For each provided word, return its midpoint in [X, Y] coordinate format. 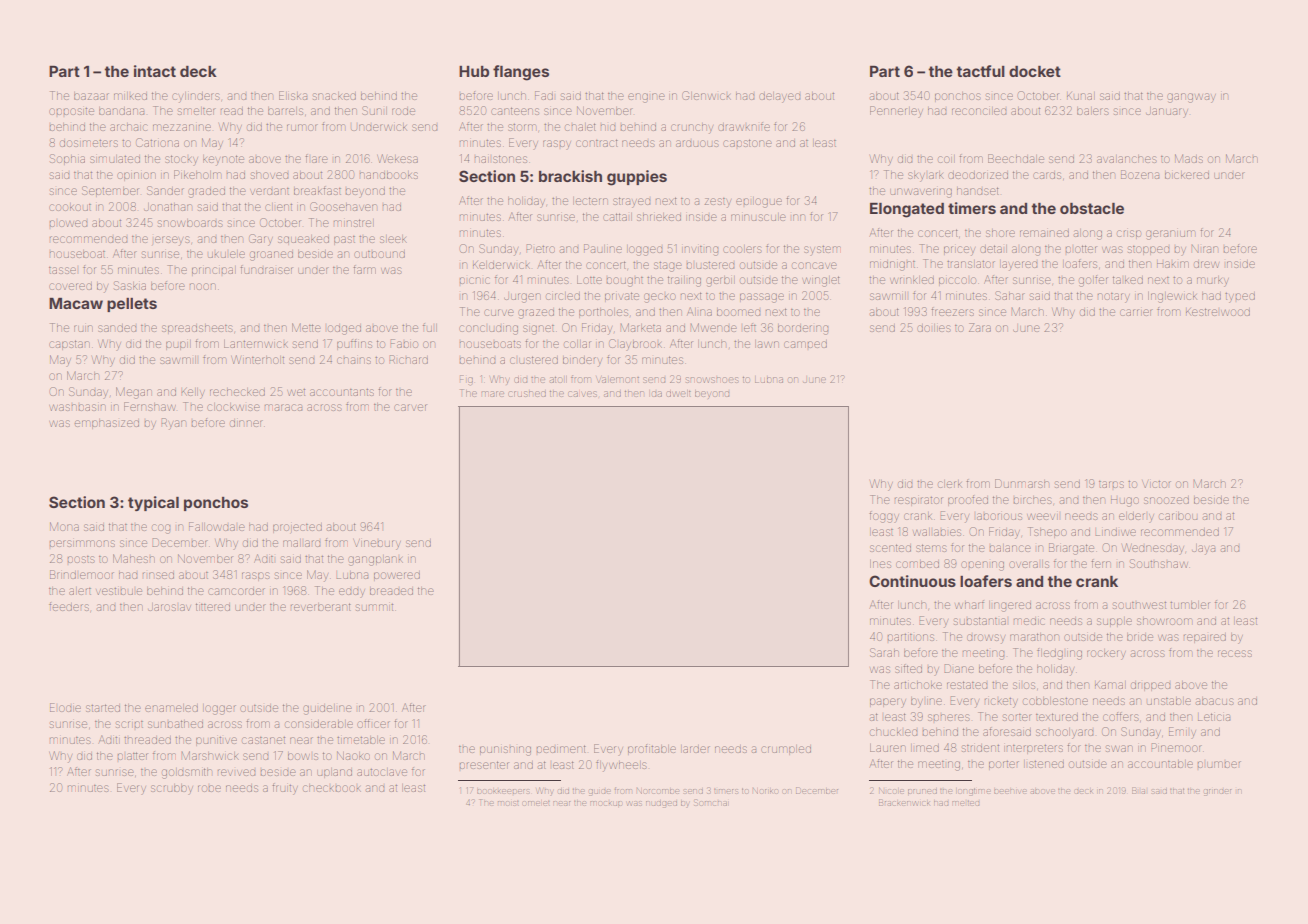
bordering [803, 329]
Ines [880, 564]
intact [155, 71]
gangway [1191, 98]
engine [646, 98]
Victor [1156, 484]
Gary [261, 240]
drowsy [986, 639]
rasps [256, 576]
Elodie [65, 707]
